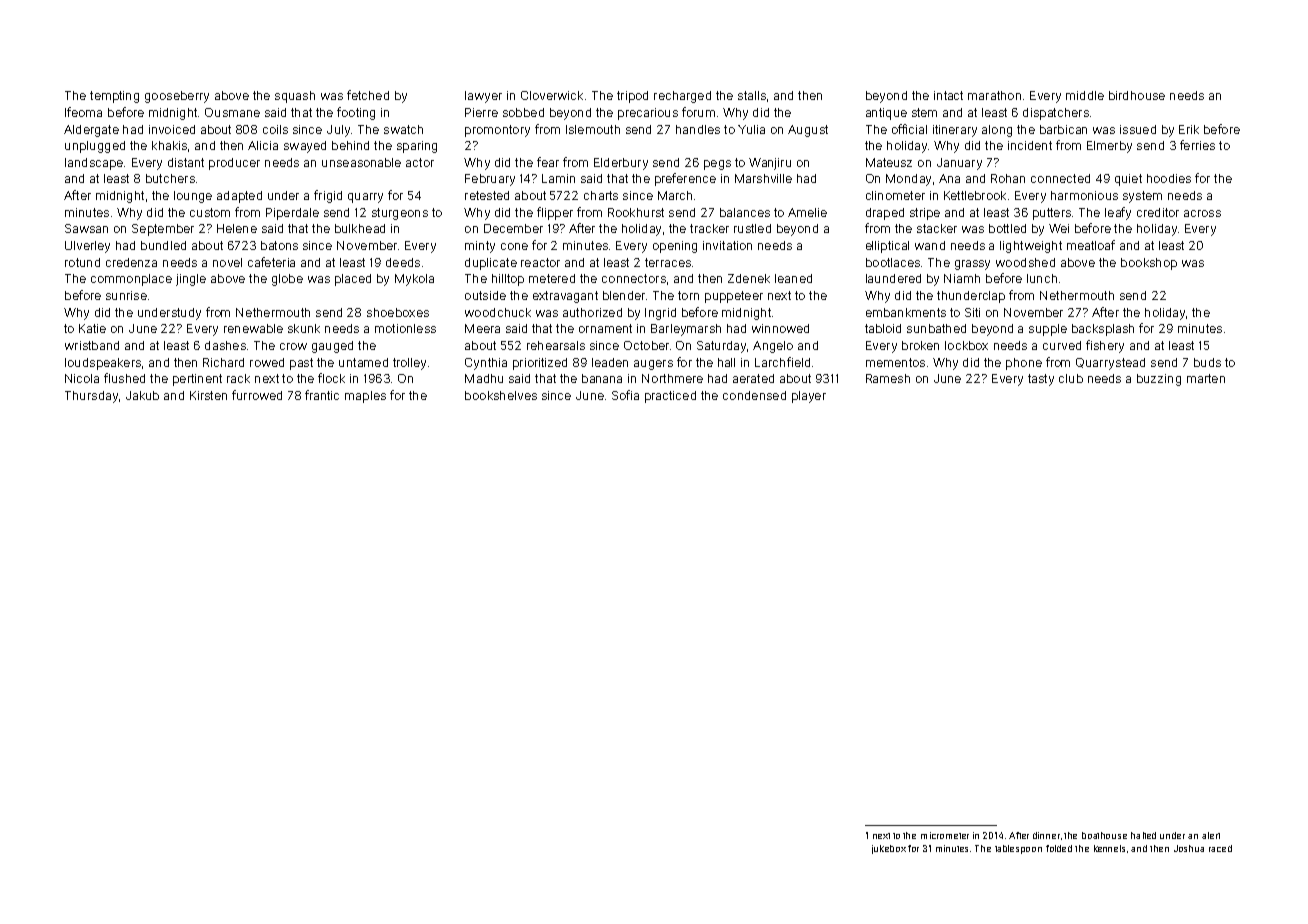 The image size is (1308, 924). Describe the element at coordinates (889, 849) in the screenshot. I see `jukebox` at that location.
